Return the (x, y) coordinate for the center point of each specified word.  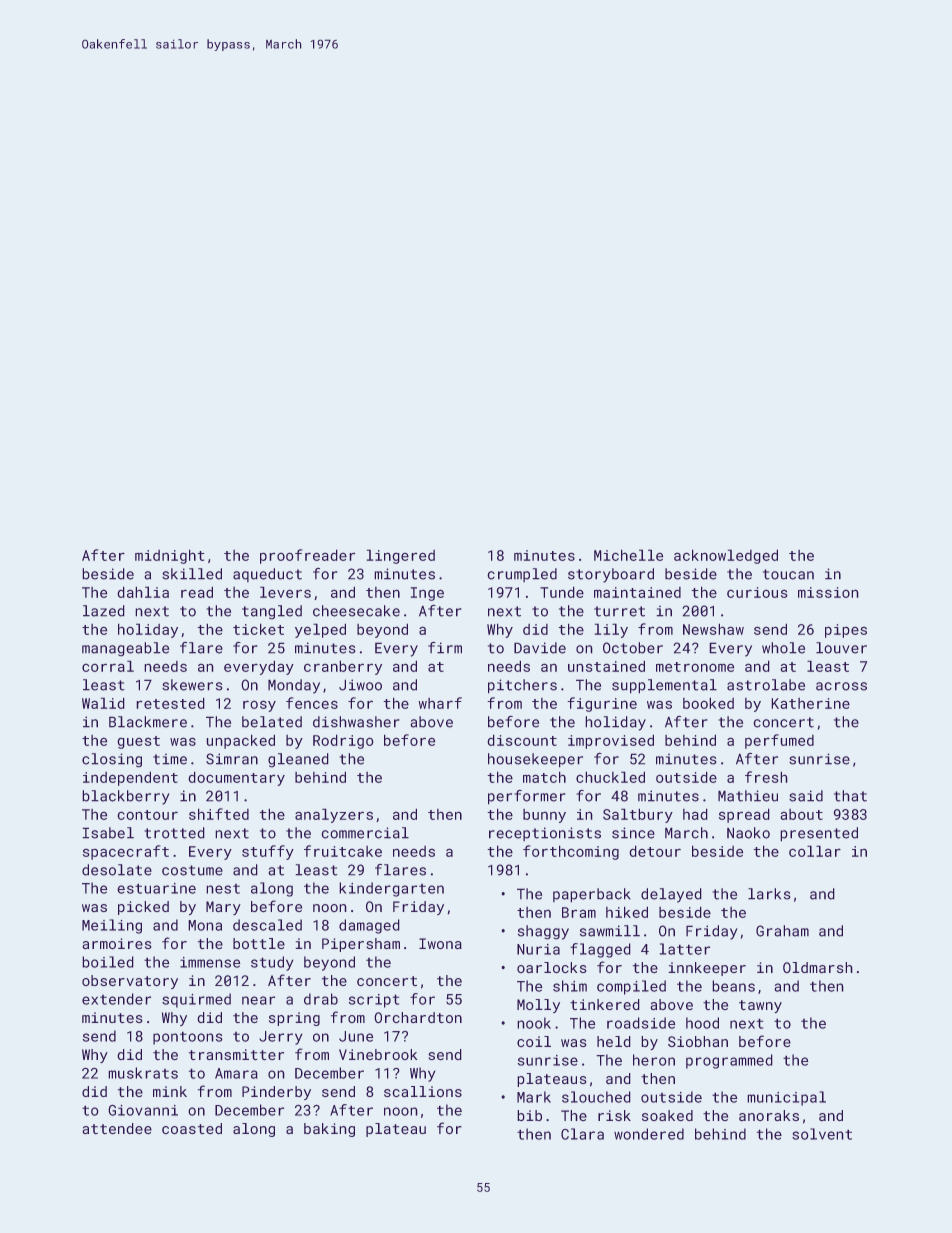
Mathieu (748, 796)
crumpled (522, 575)
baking (329, 1130)
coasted (192, 1128)
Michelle (628, 555)
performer (526, 797)
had (695, 814)
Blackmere (148, 722)
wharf (440, 703)
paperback (592, 895)
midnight (169, 557)
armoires (117, 943)
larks (769, 894)
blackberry (126, 797)
